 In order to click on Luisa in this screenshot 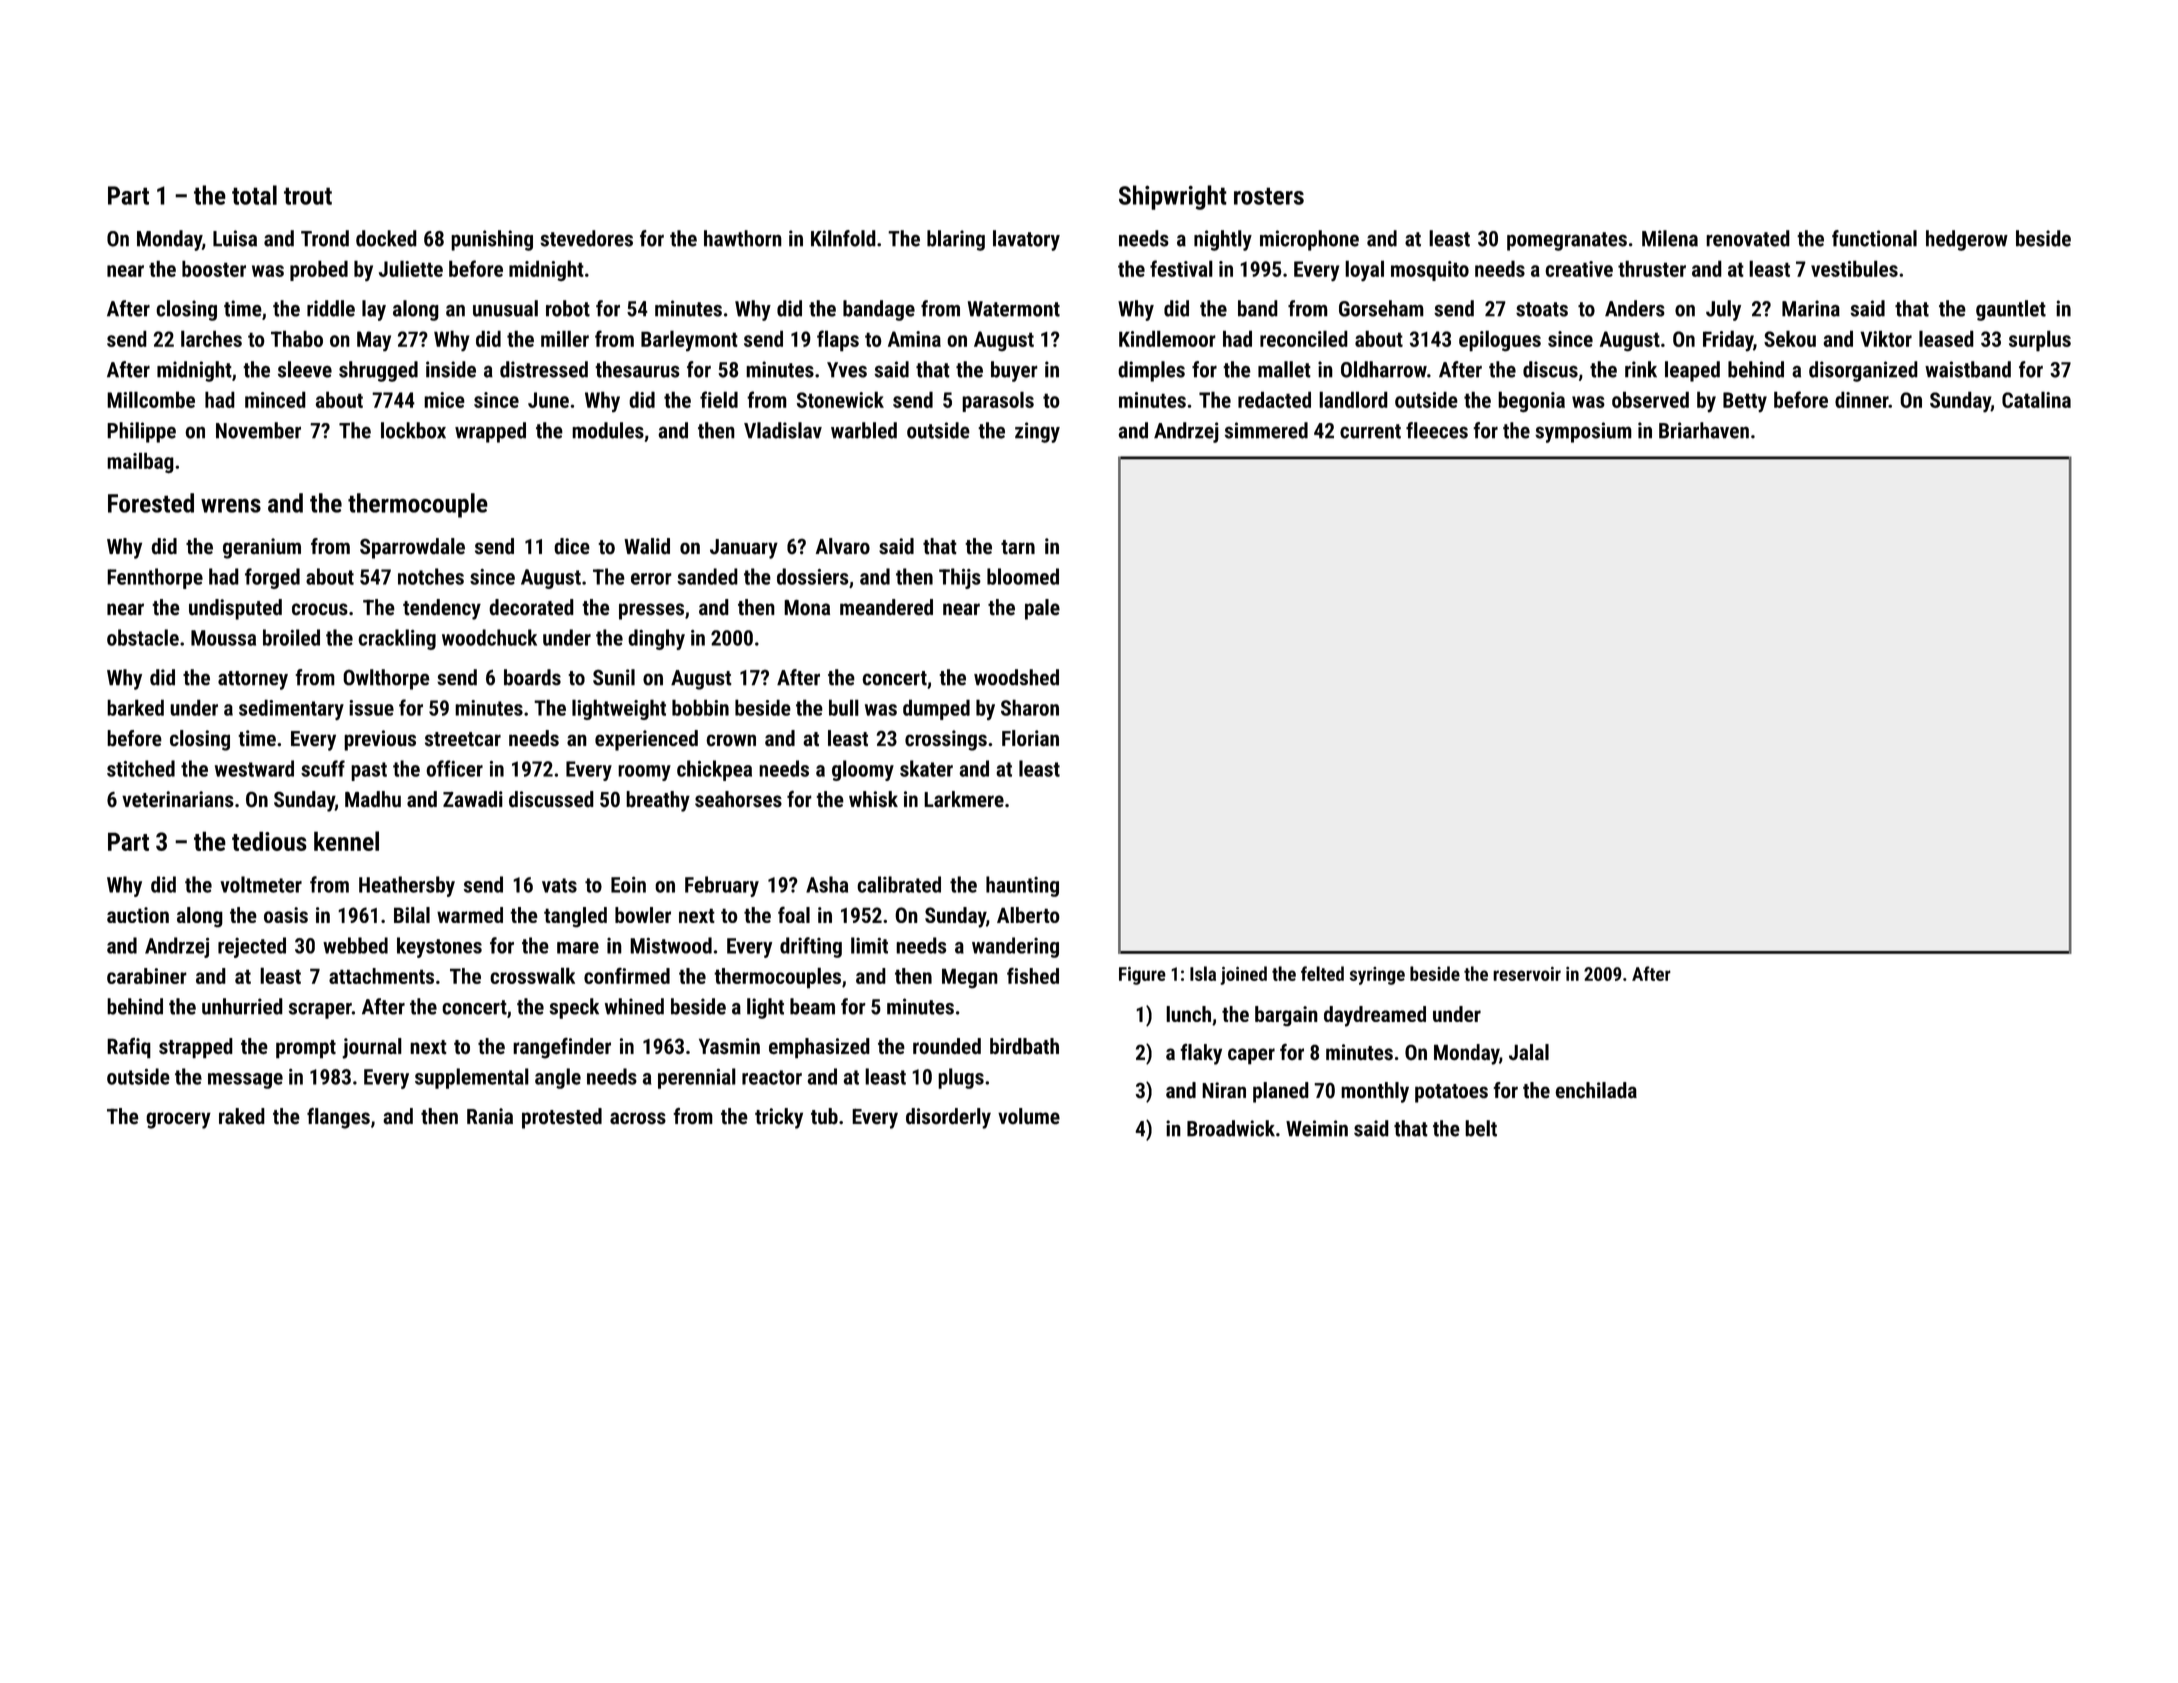, I will do `click(235, 238)`.
